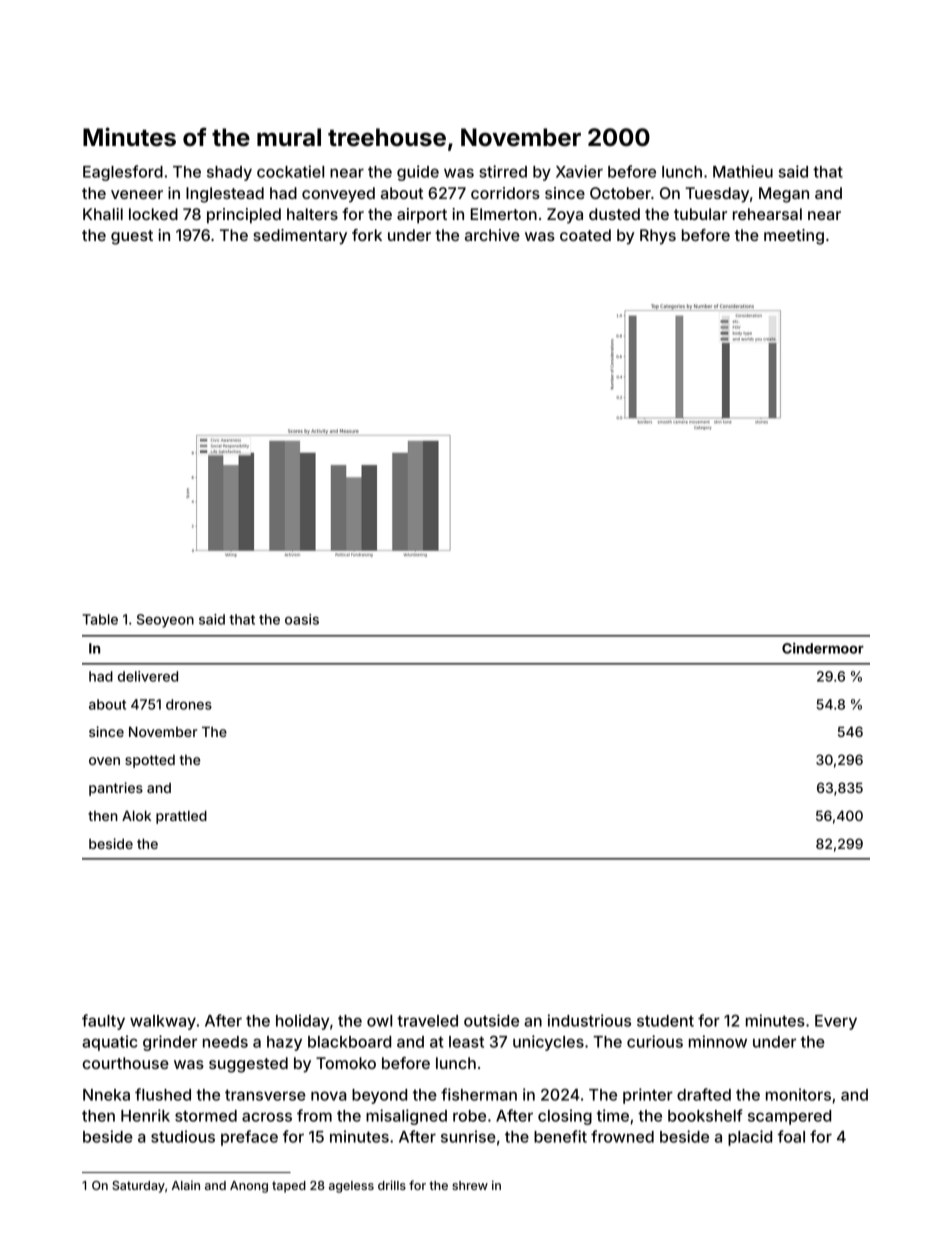  What do you see at coordinates (794, 237) in the page?
I see `meeting` at bounding box center [794, 237].
